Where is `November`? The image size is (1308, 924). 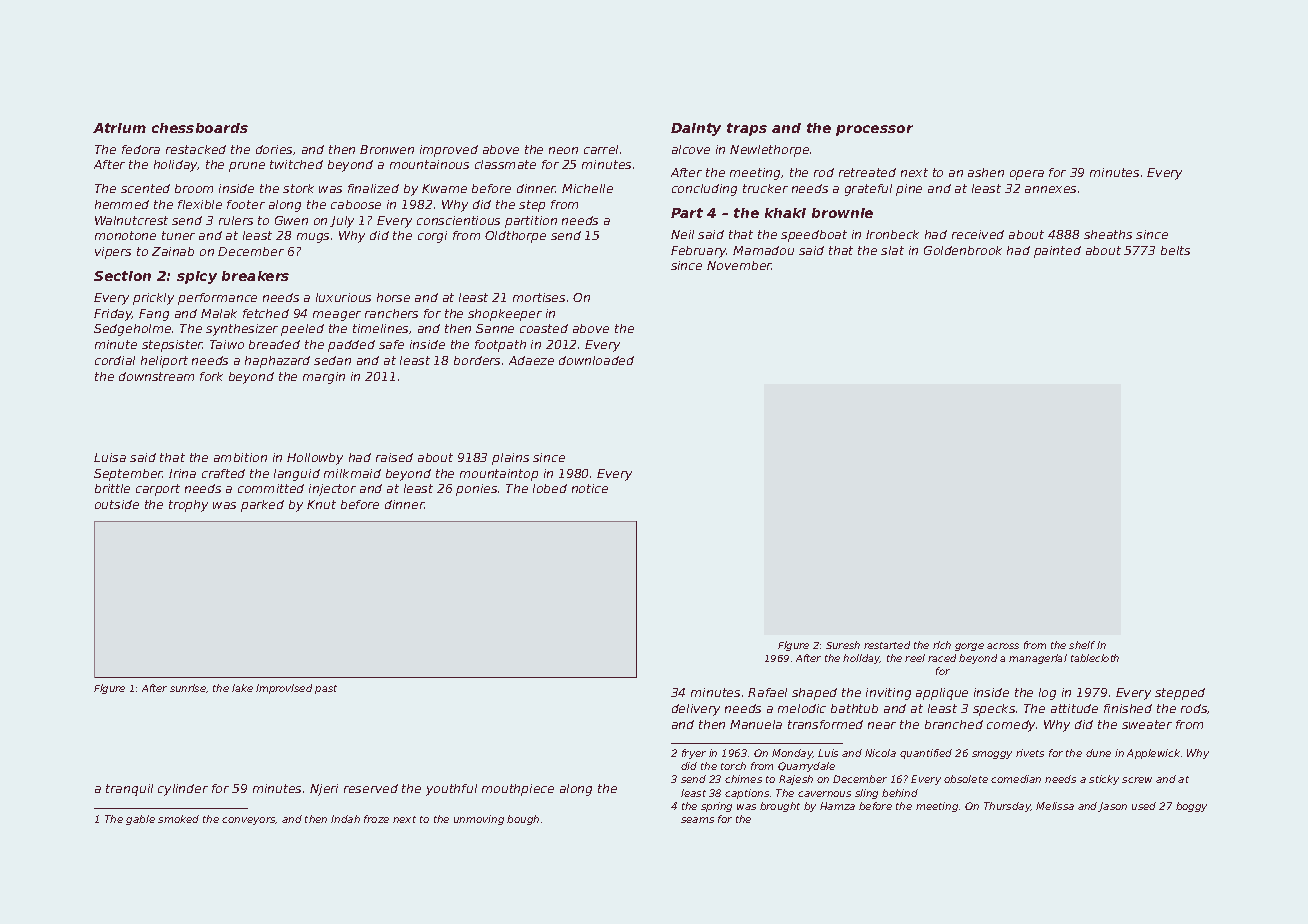 November is located at coordinates (739, 265).
